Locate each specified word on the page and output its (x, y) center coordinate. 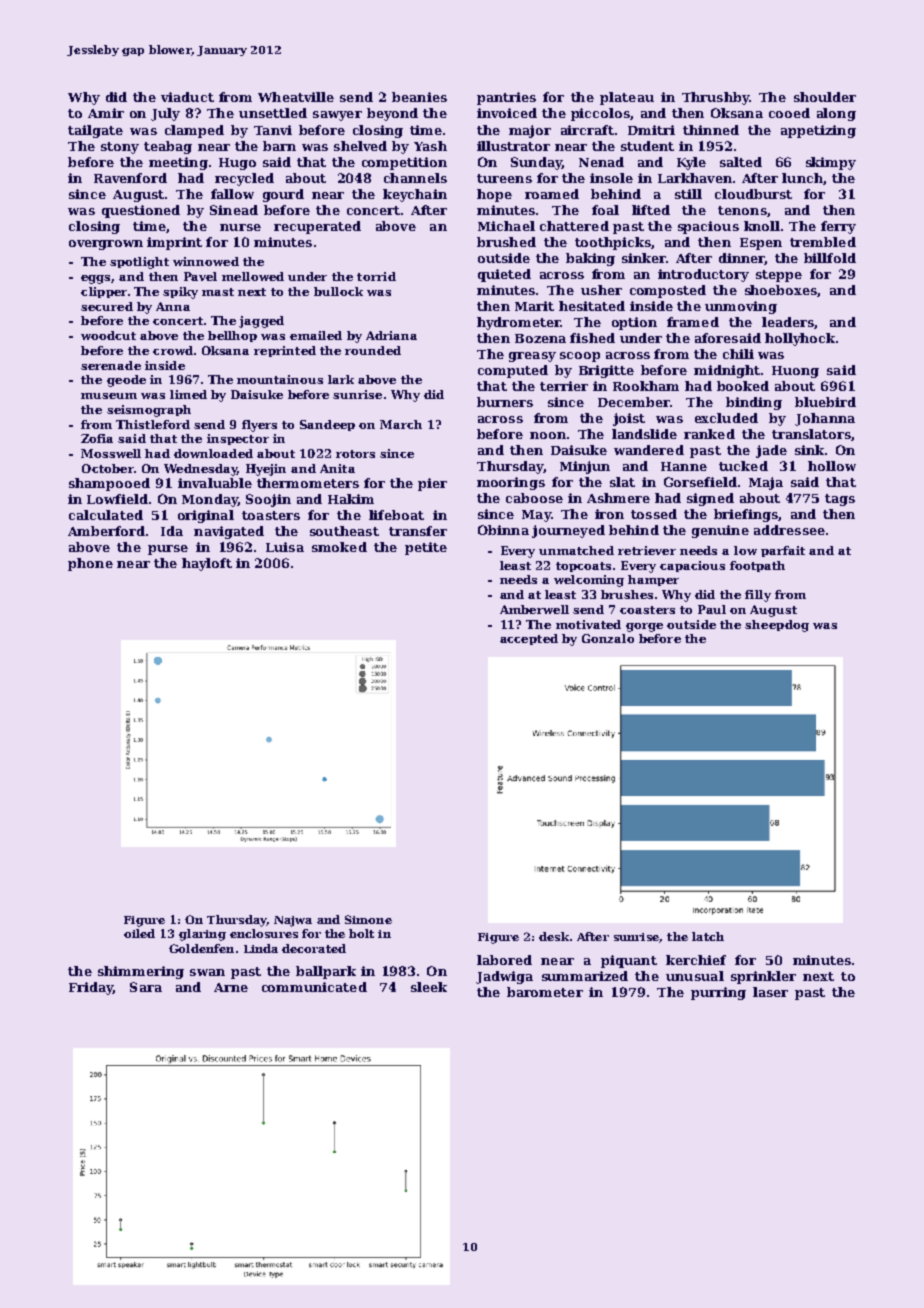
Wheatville (296, 97)
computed (513, 371)
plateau (627, 98)
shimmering (141, 972)
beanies (419, 97)
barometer (545, 992)
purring (718, 993)
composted (668, 291)
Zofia (97, 438)
